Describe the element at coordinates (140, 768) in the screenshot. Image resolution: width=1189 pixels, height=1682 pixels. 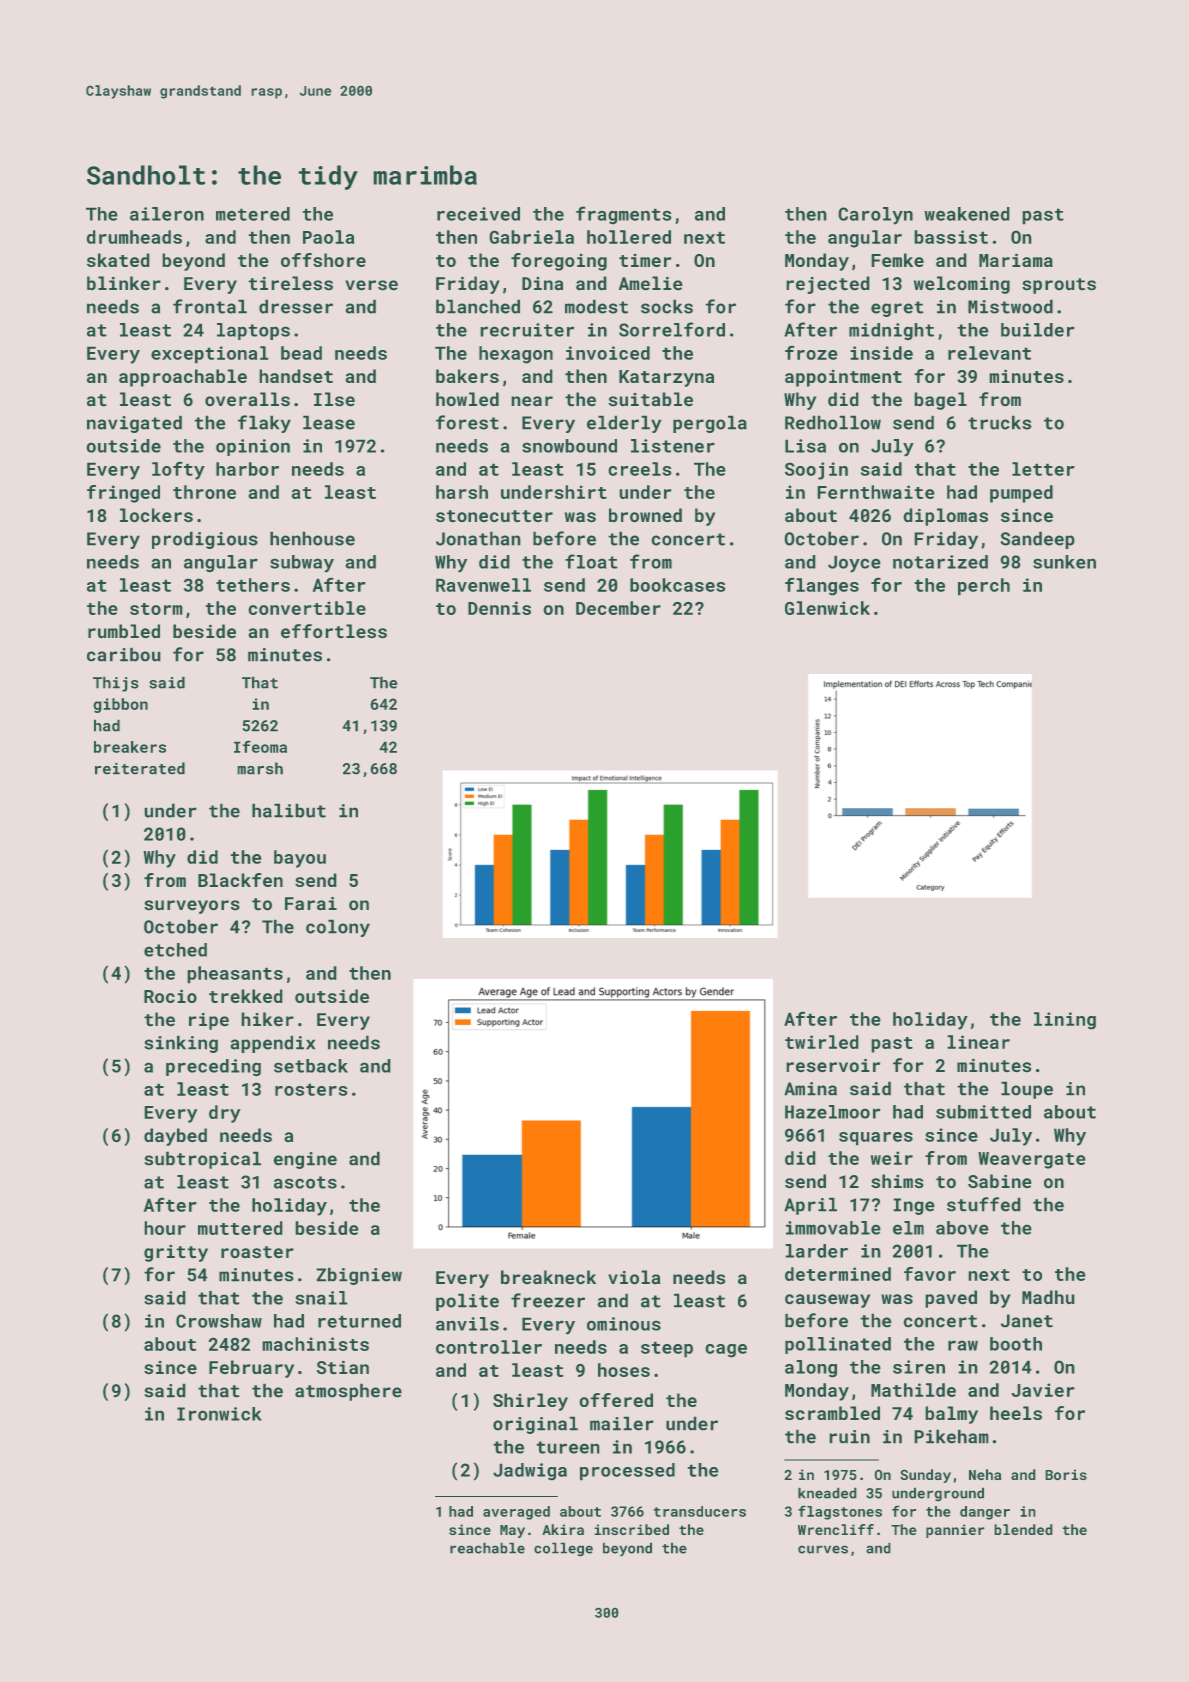
I see `reiterated` at that location.
